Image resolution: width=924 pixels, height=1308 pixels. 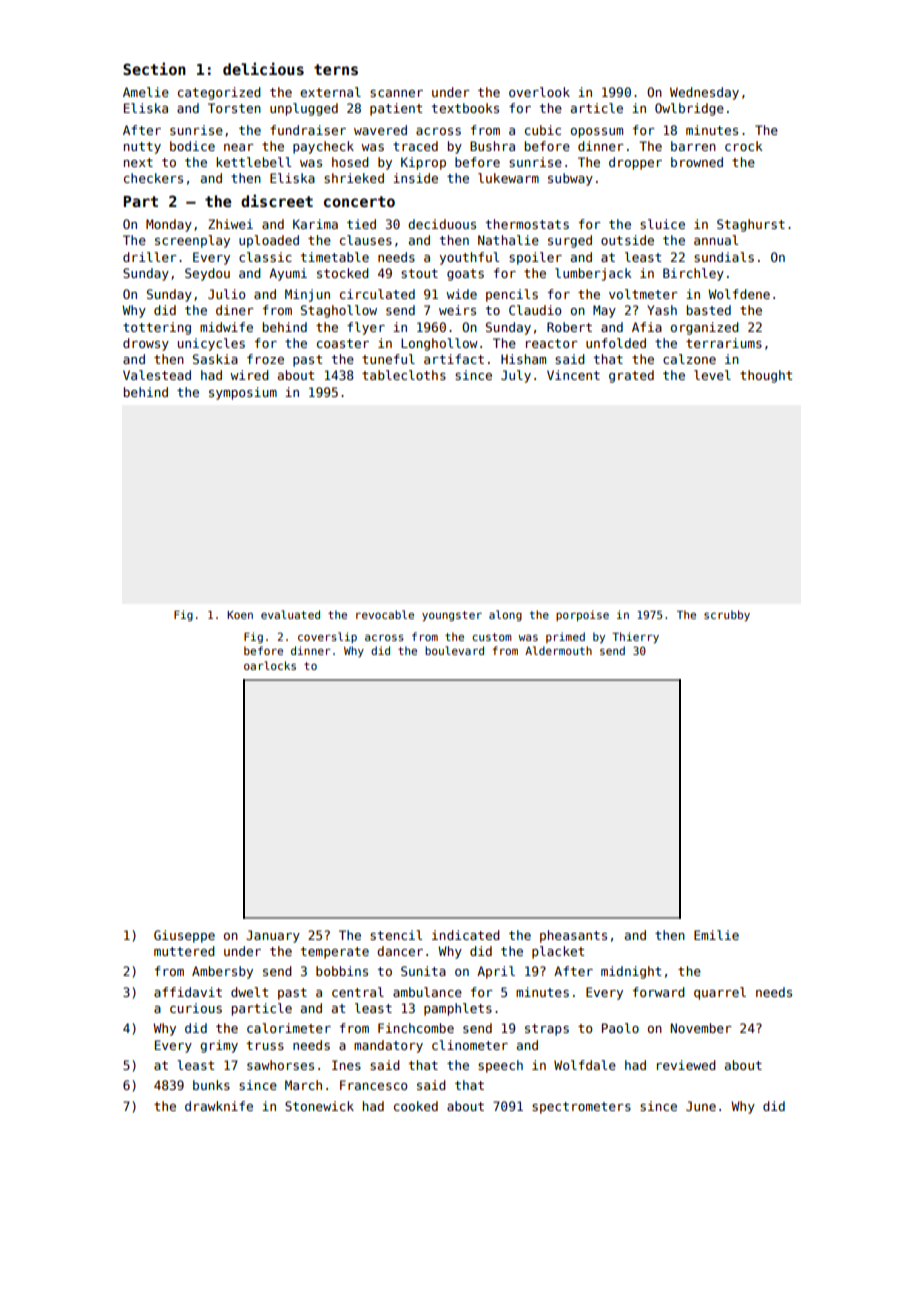 I want to click on cubic, so click(x=543, y=130).
